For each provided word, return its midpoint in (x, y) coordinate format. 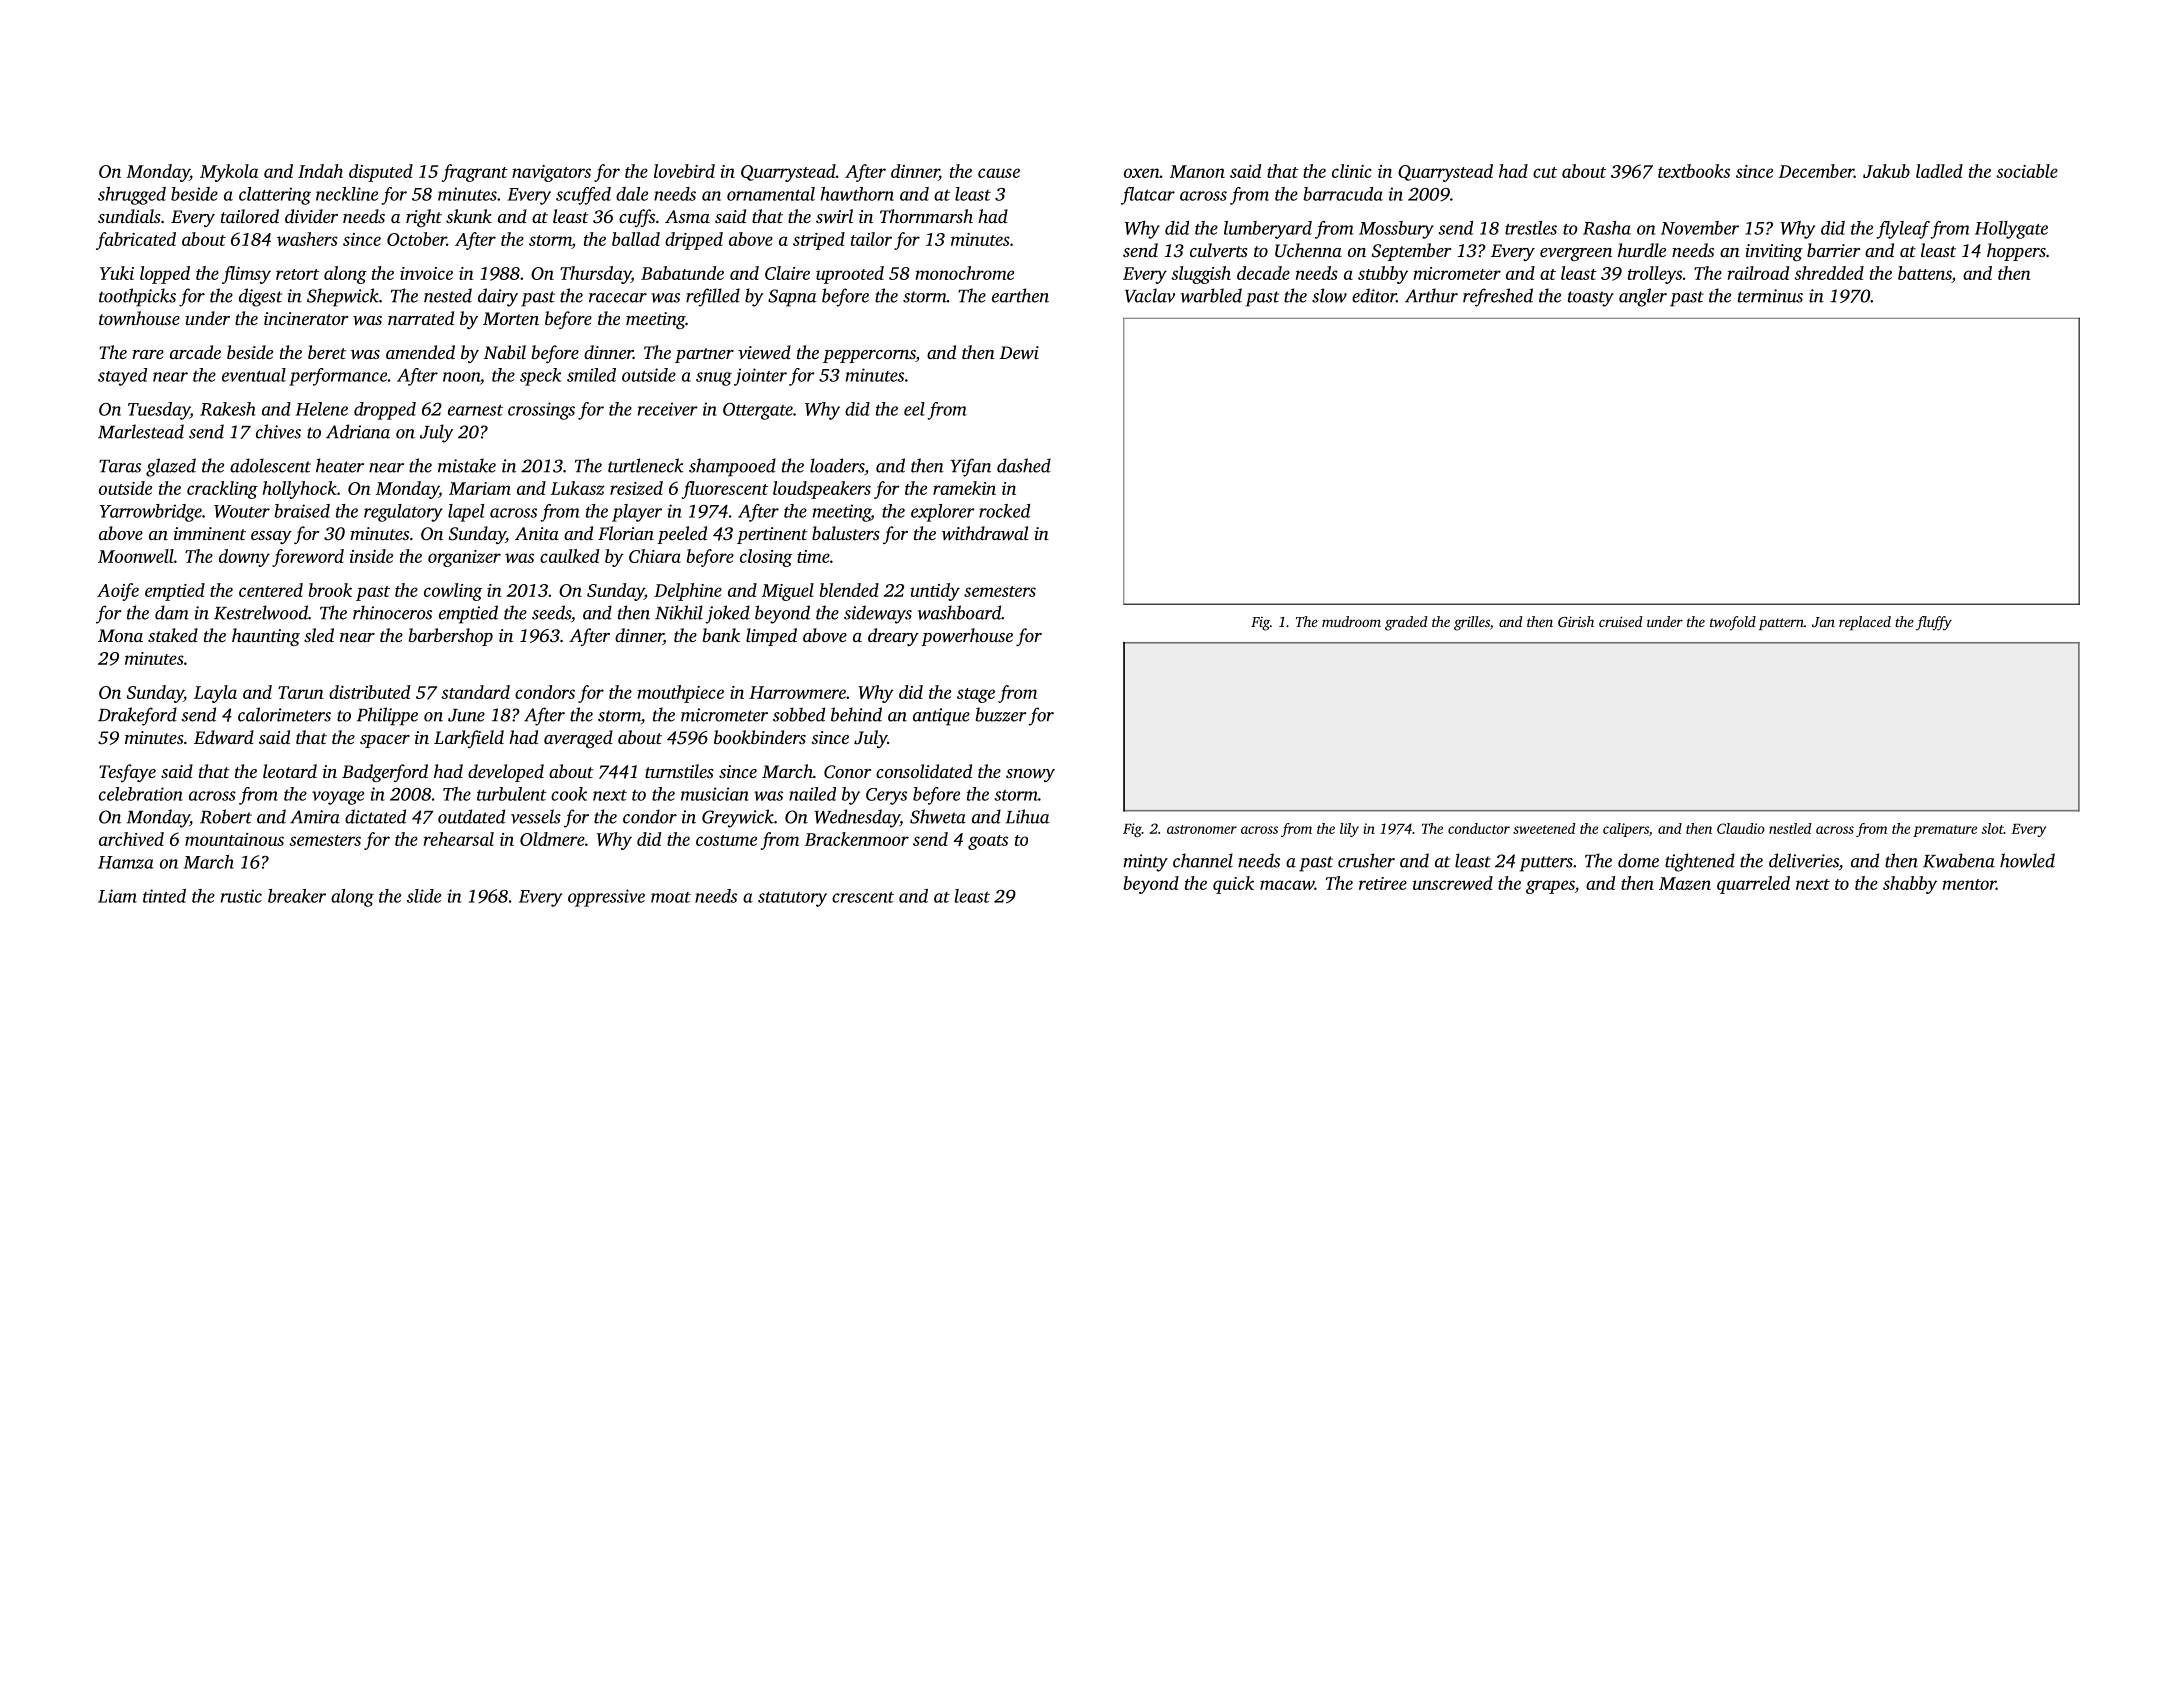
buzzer (1001, 714)
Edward (224, 737)
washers (307, 239)
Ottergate (758, 411)
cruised (1620, 621)
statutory (792, 899)
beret (327, 352)
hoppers (2016, 252)
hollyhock (299, 490)
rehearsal (459, 839)
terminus (1770, 296)
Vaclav (1150, 295)
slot (1992, 828)
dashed (1024, 465)
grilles (1472, 623)
